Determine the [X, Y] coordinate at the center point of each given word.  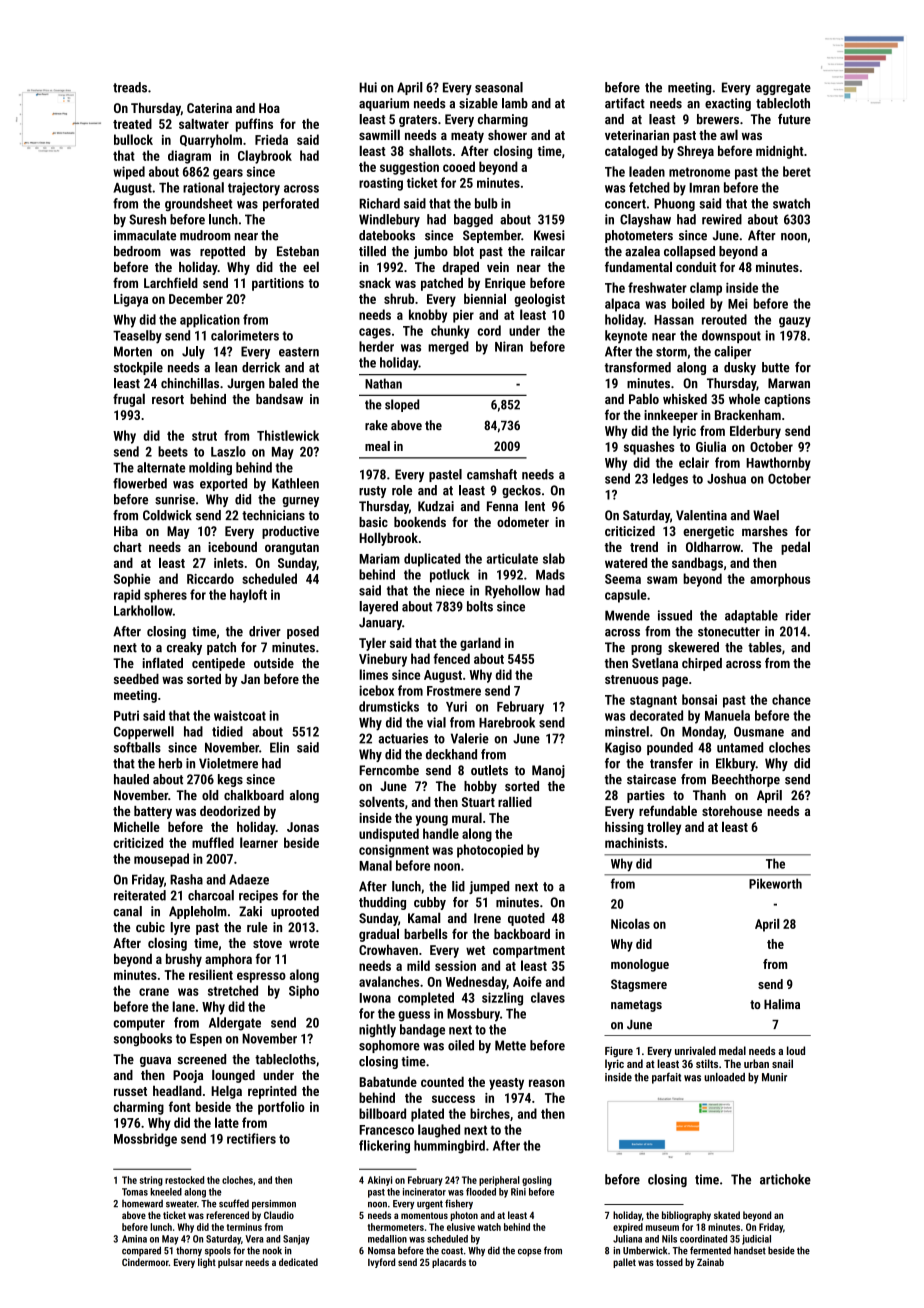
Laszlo [228, 451]
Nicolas [630, 923]
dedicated [298, 1262]
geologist [539, 300]
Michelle [137, 826]
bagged [473, 220]
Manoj [548, 771]
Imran [704, 187]
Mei [738, 303]
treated [132, 123]
